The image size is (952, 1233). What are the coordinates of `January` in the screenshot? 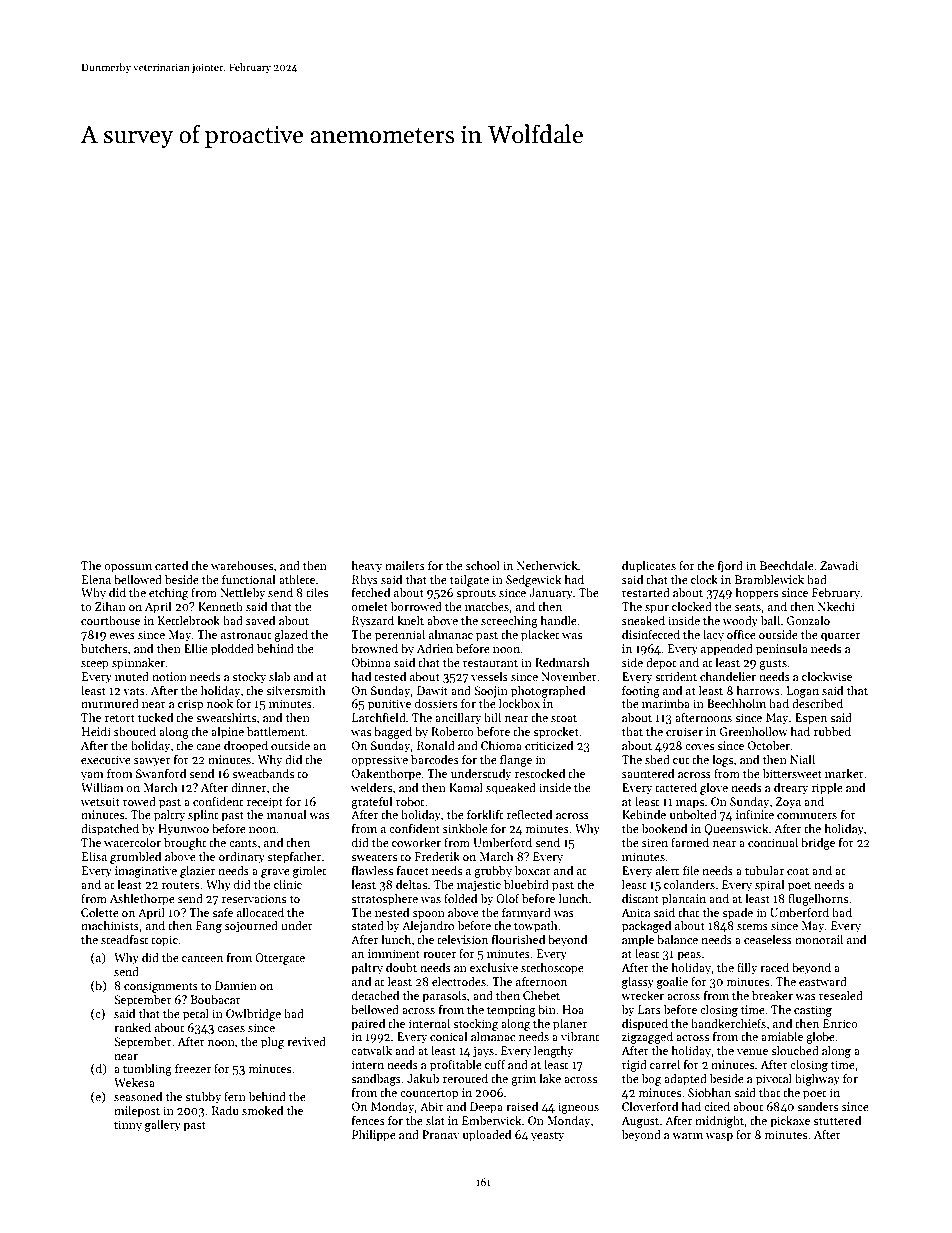 It's located at (551, 594).
